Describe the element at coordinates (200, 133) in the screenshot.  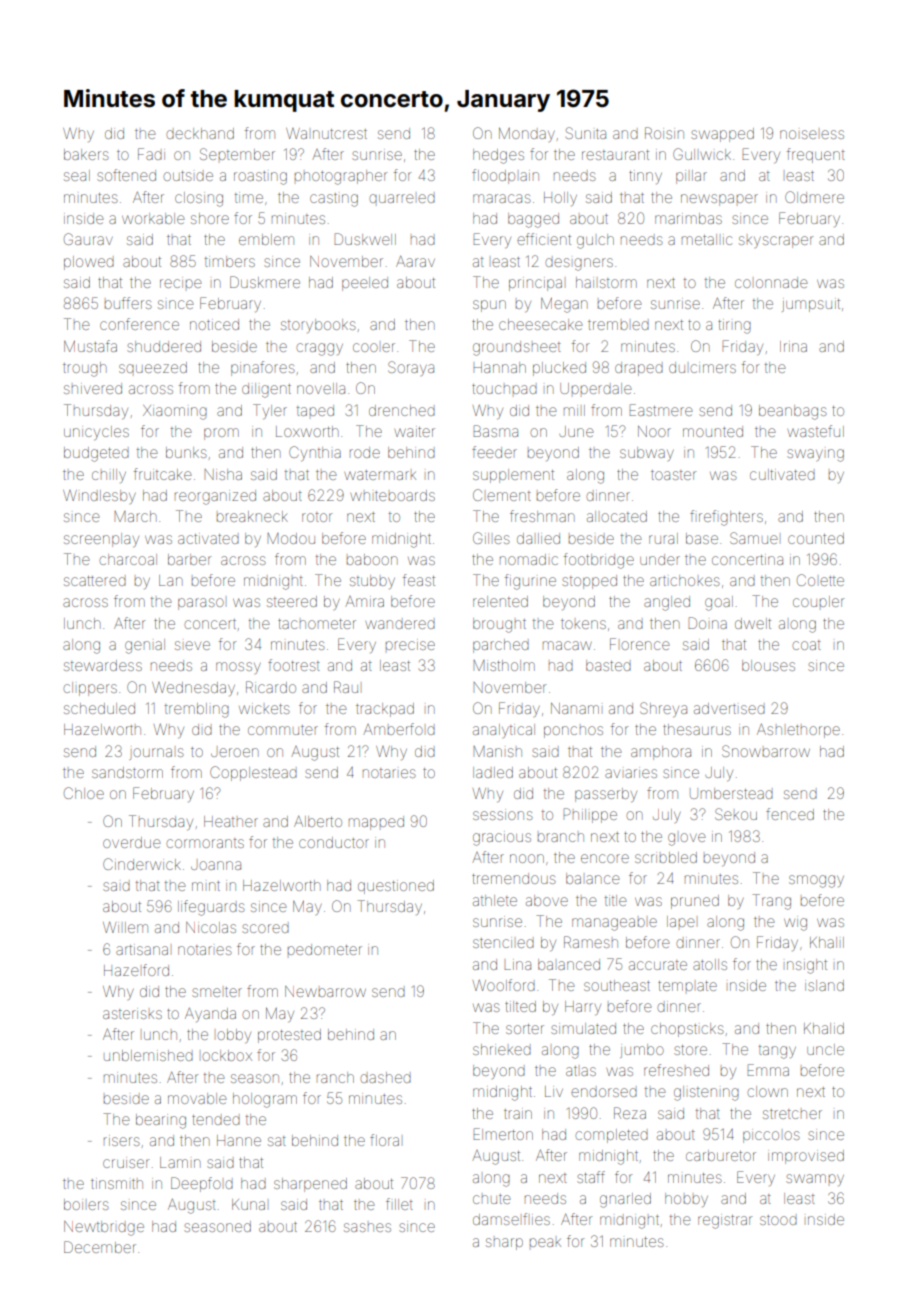
I see `deckhand` at that location.
